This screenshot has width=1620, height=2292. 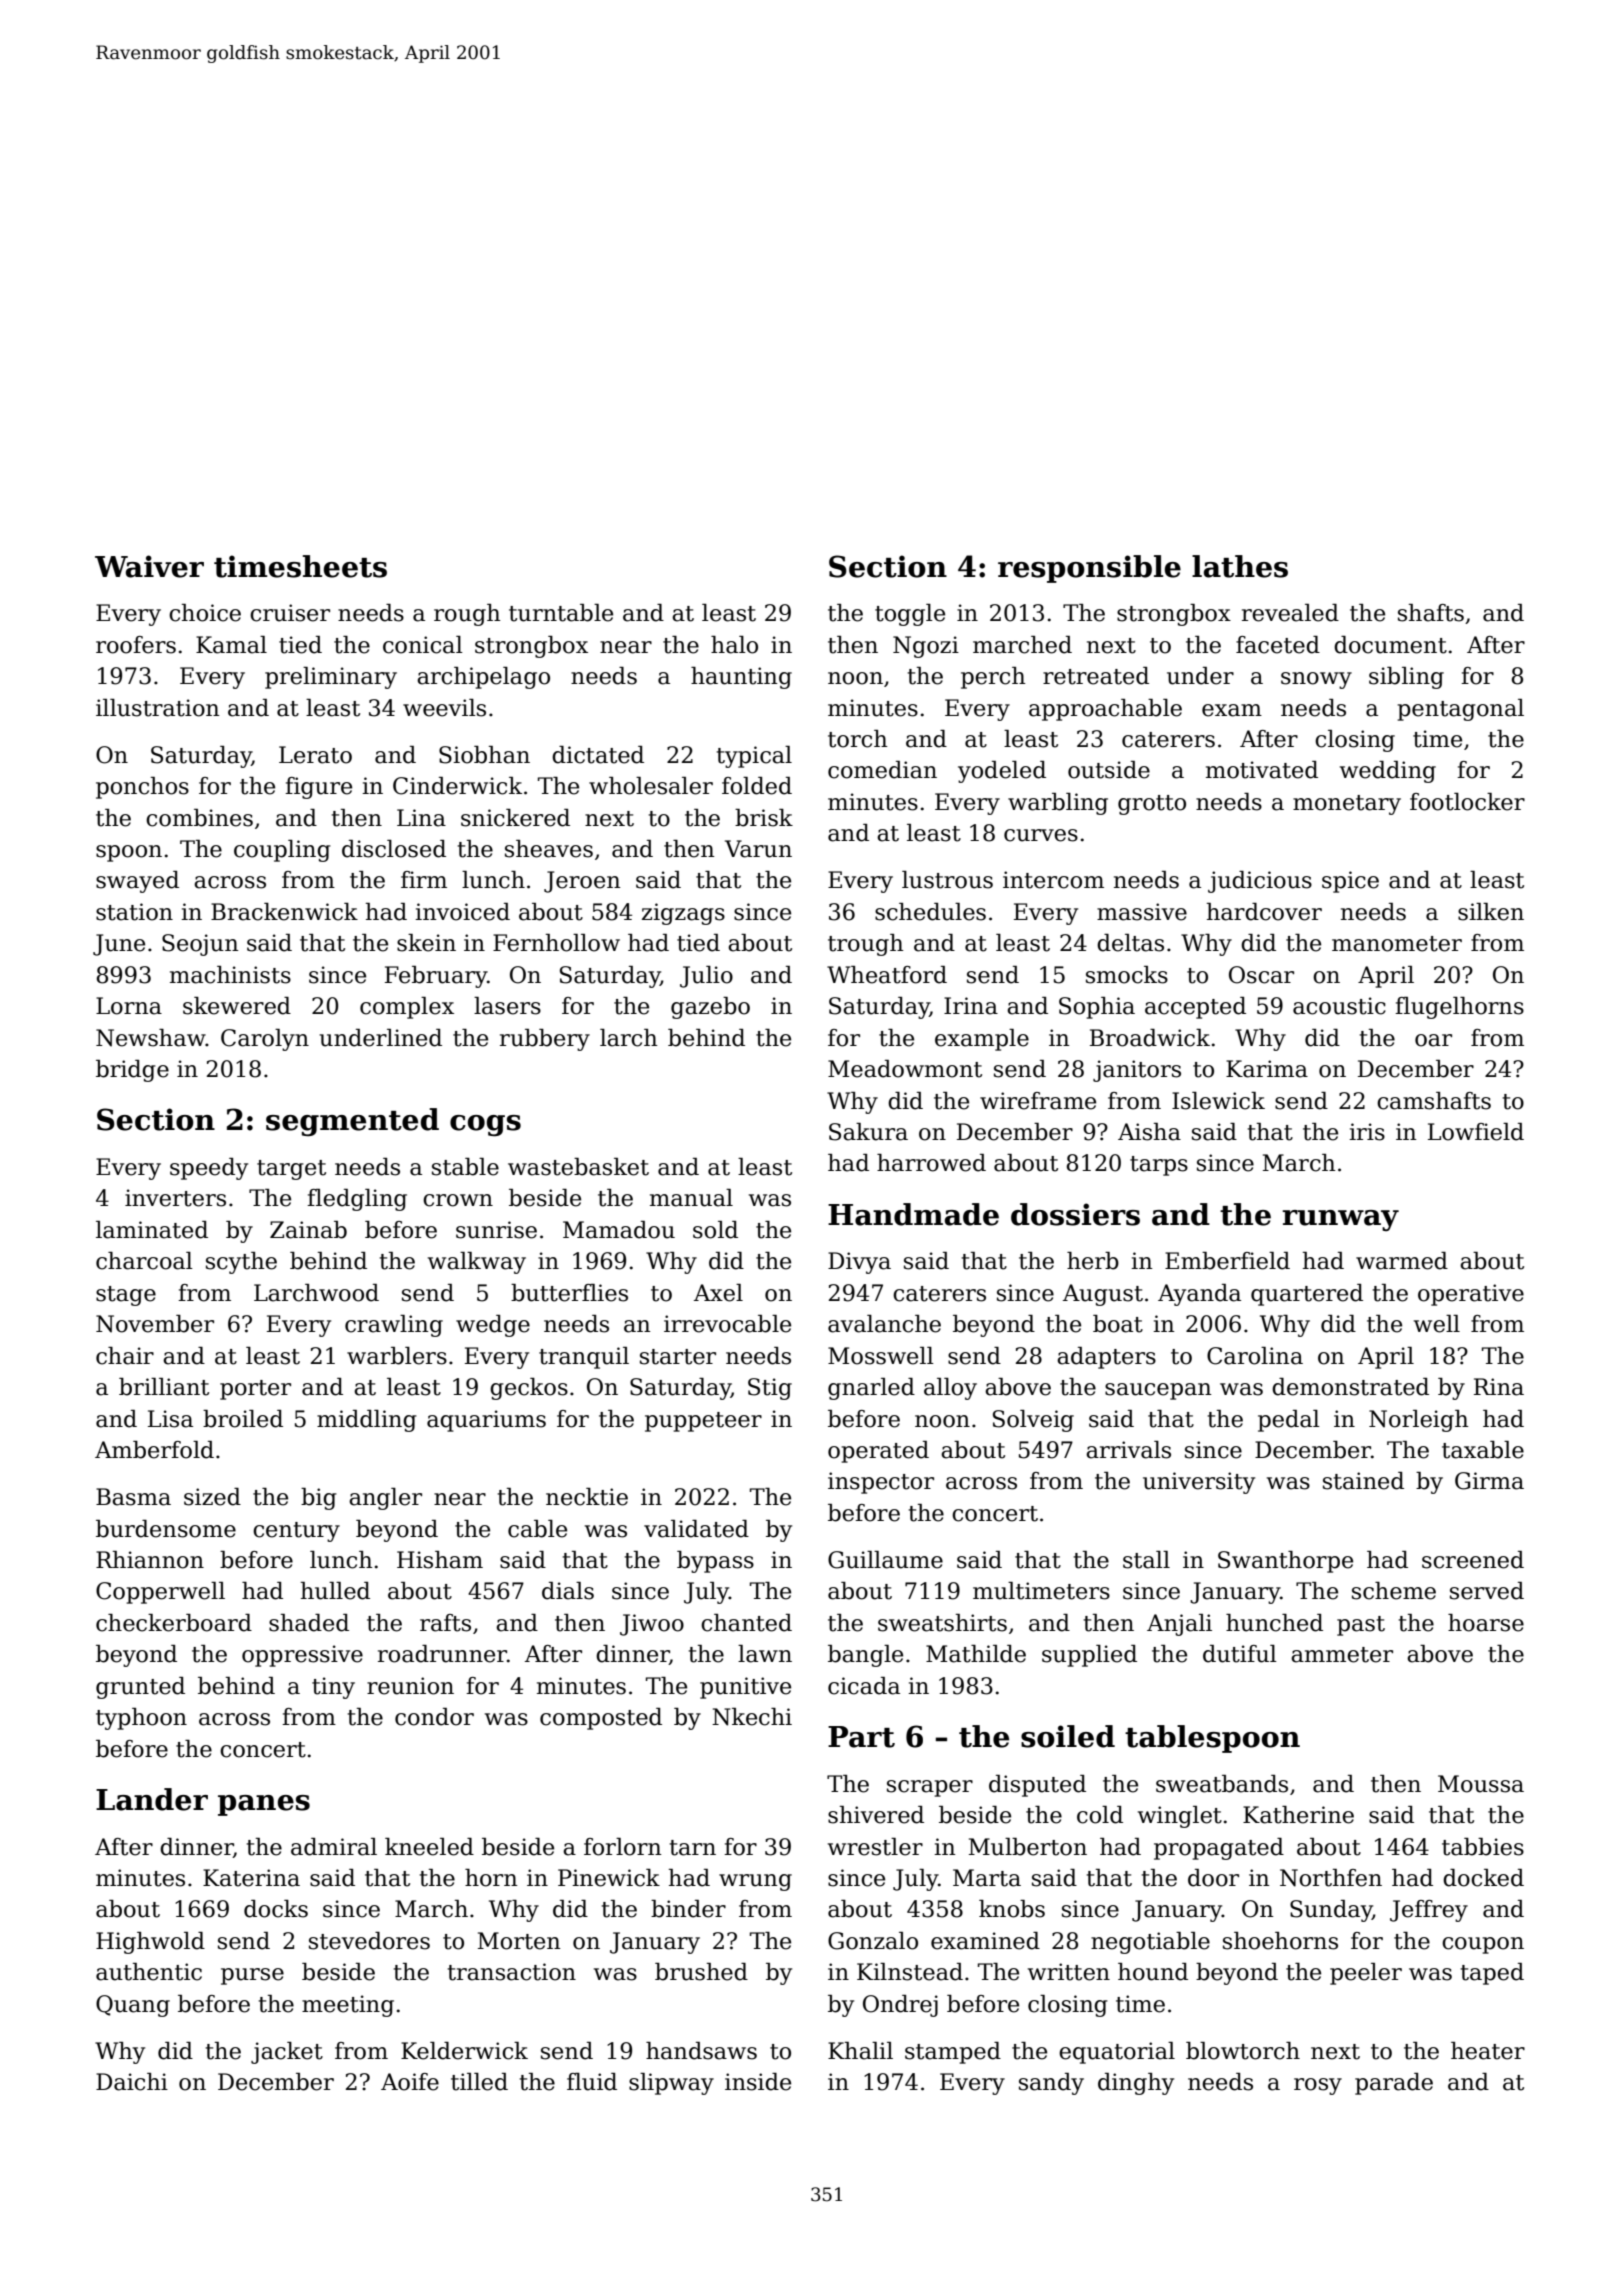 I want to click on approachable, so click(x=1105, y=710).
